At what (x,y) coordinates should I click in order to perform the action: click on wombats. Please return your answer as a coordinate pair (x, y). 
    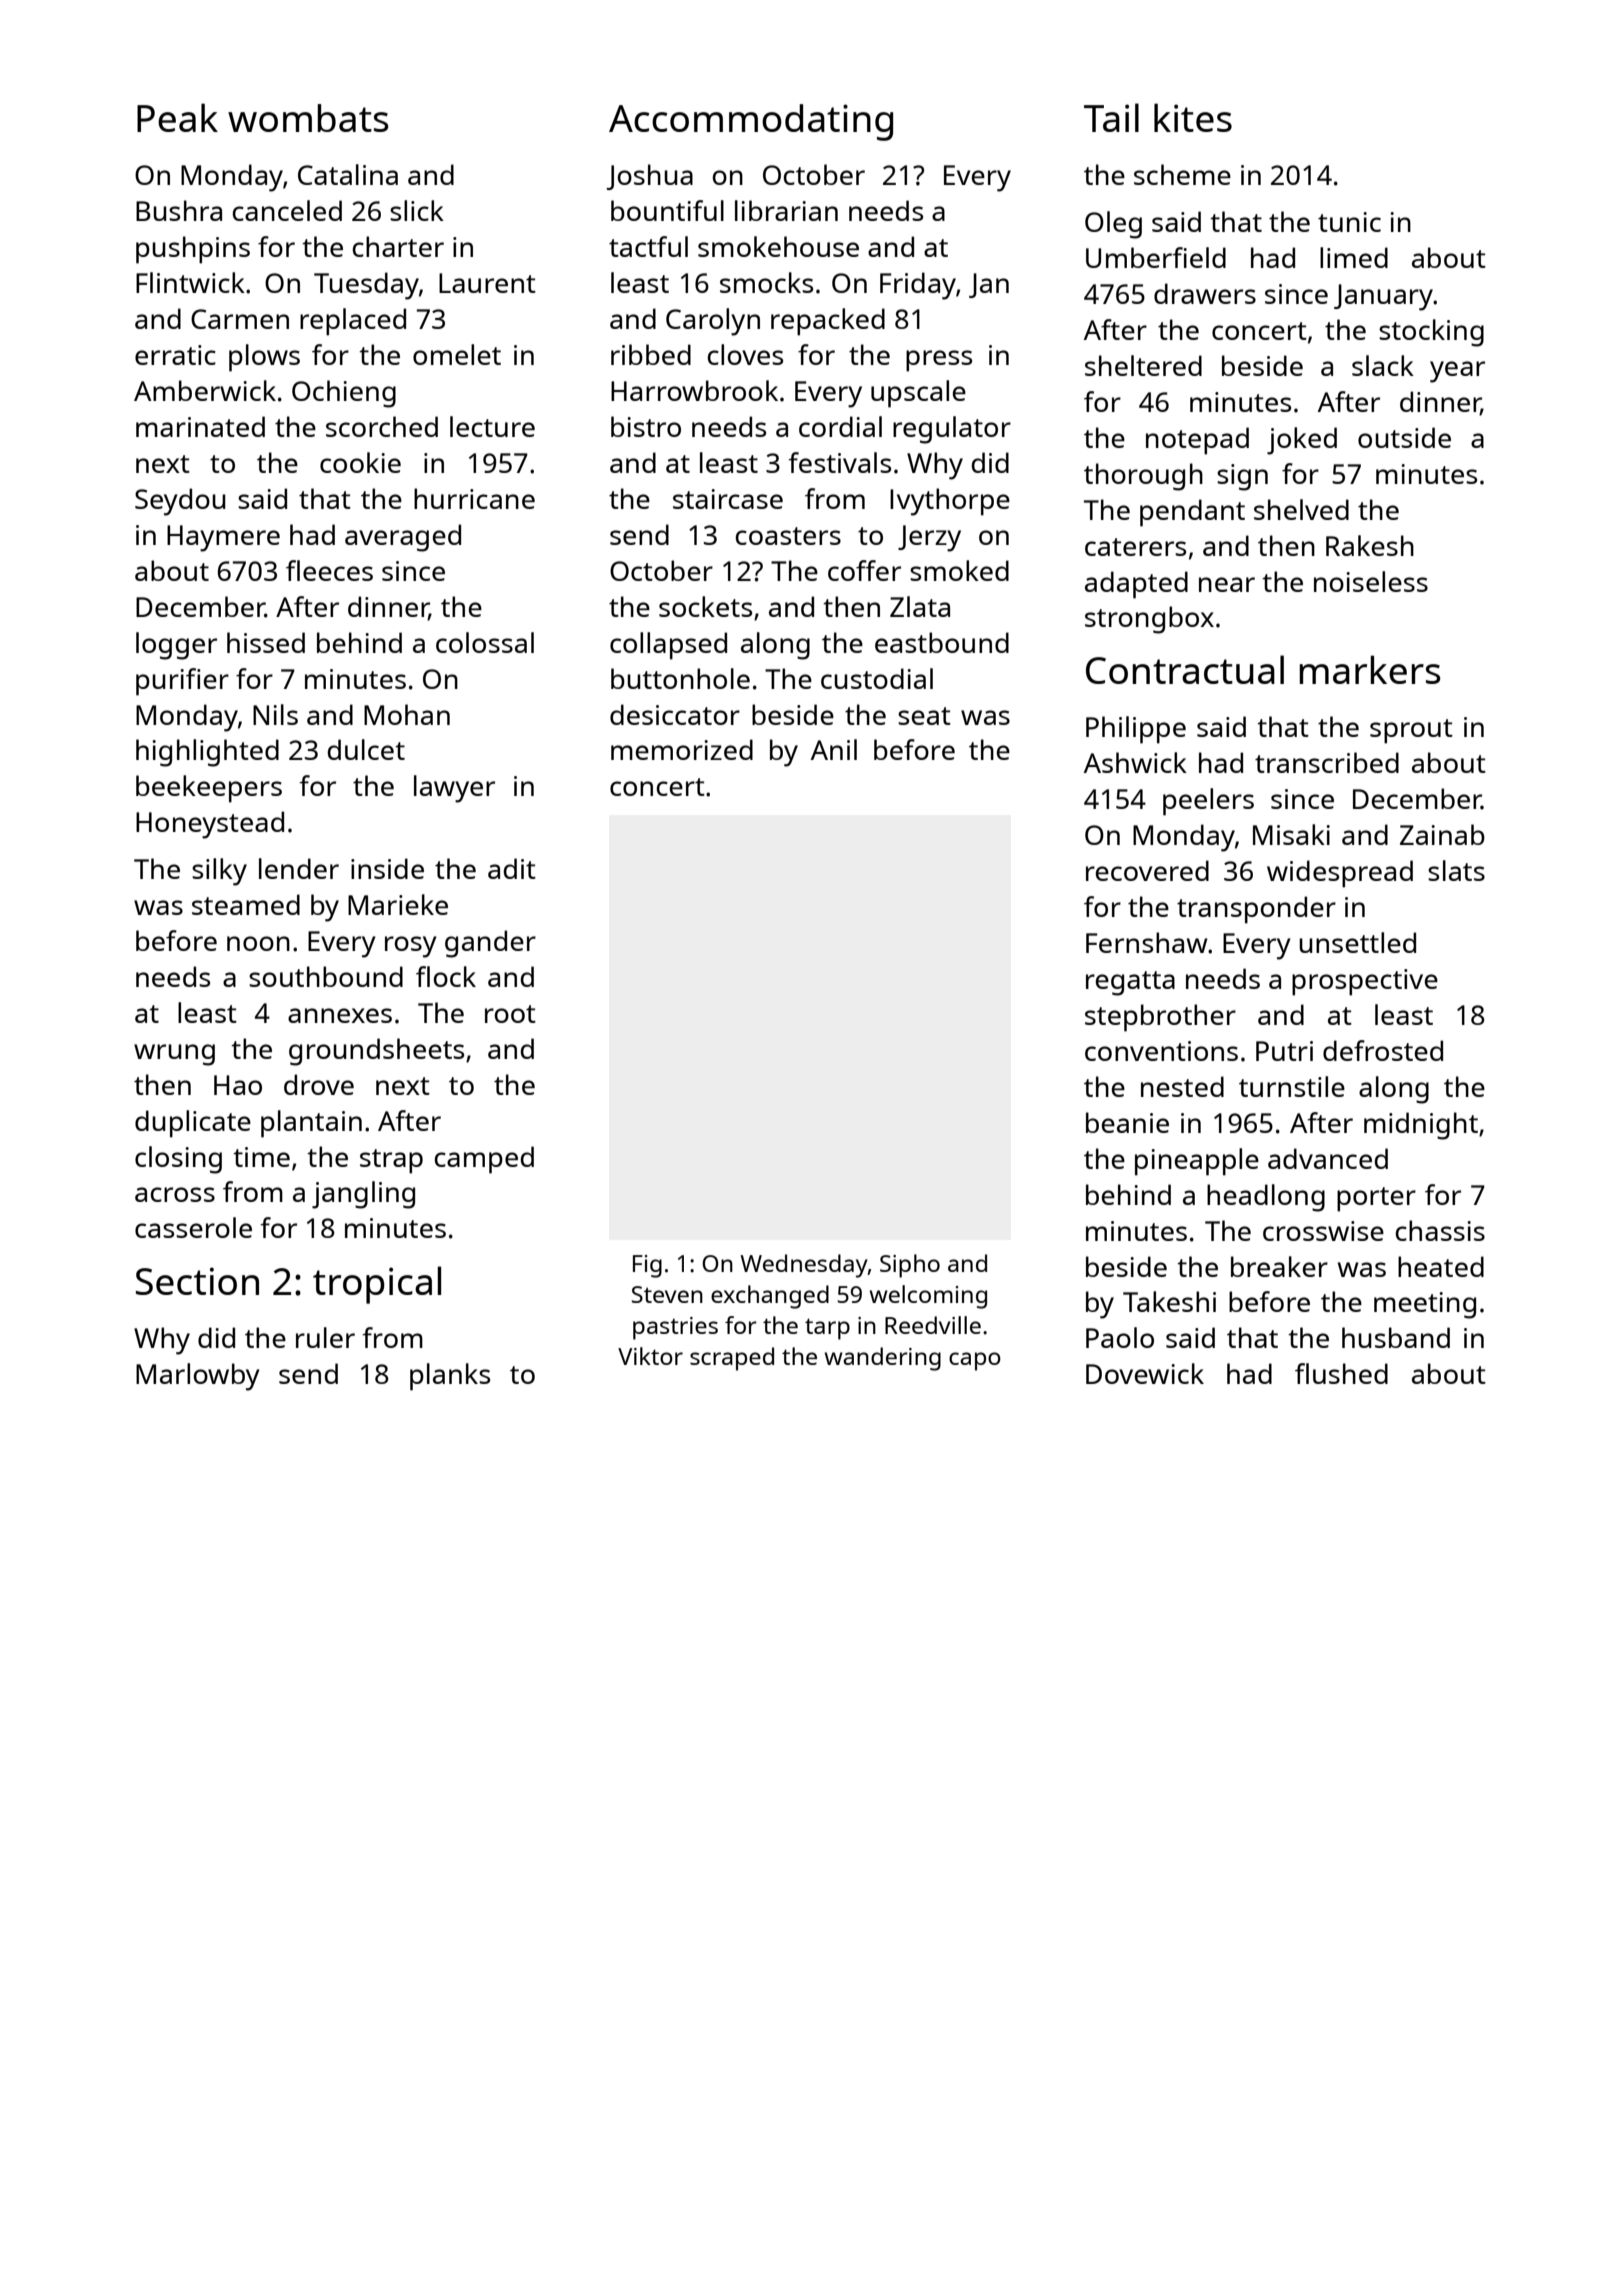
    Looking at the image, I should click on (308, 118).
